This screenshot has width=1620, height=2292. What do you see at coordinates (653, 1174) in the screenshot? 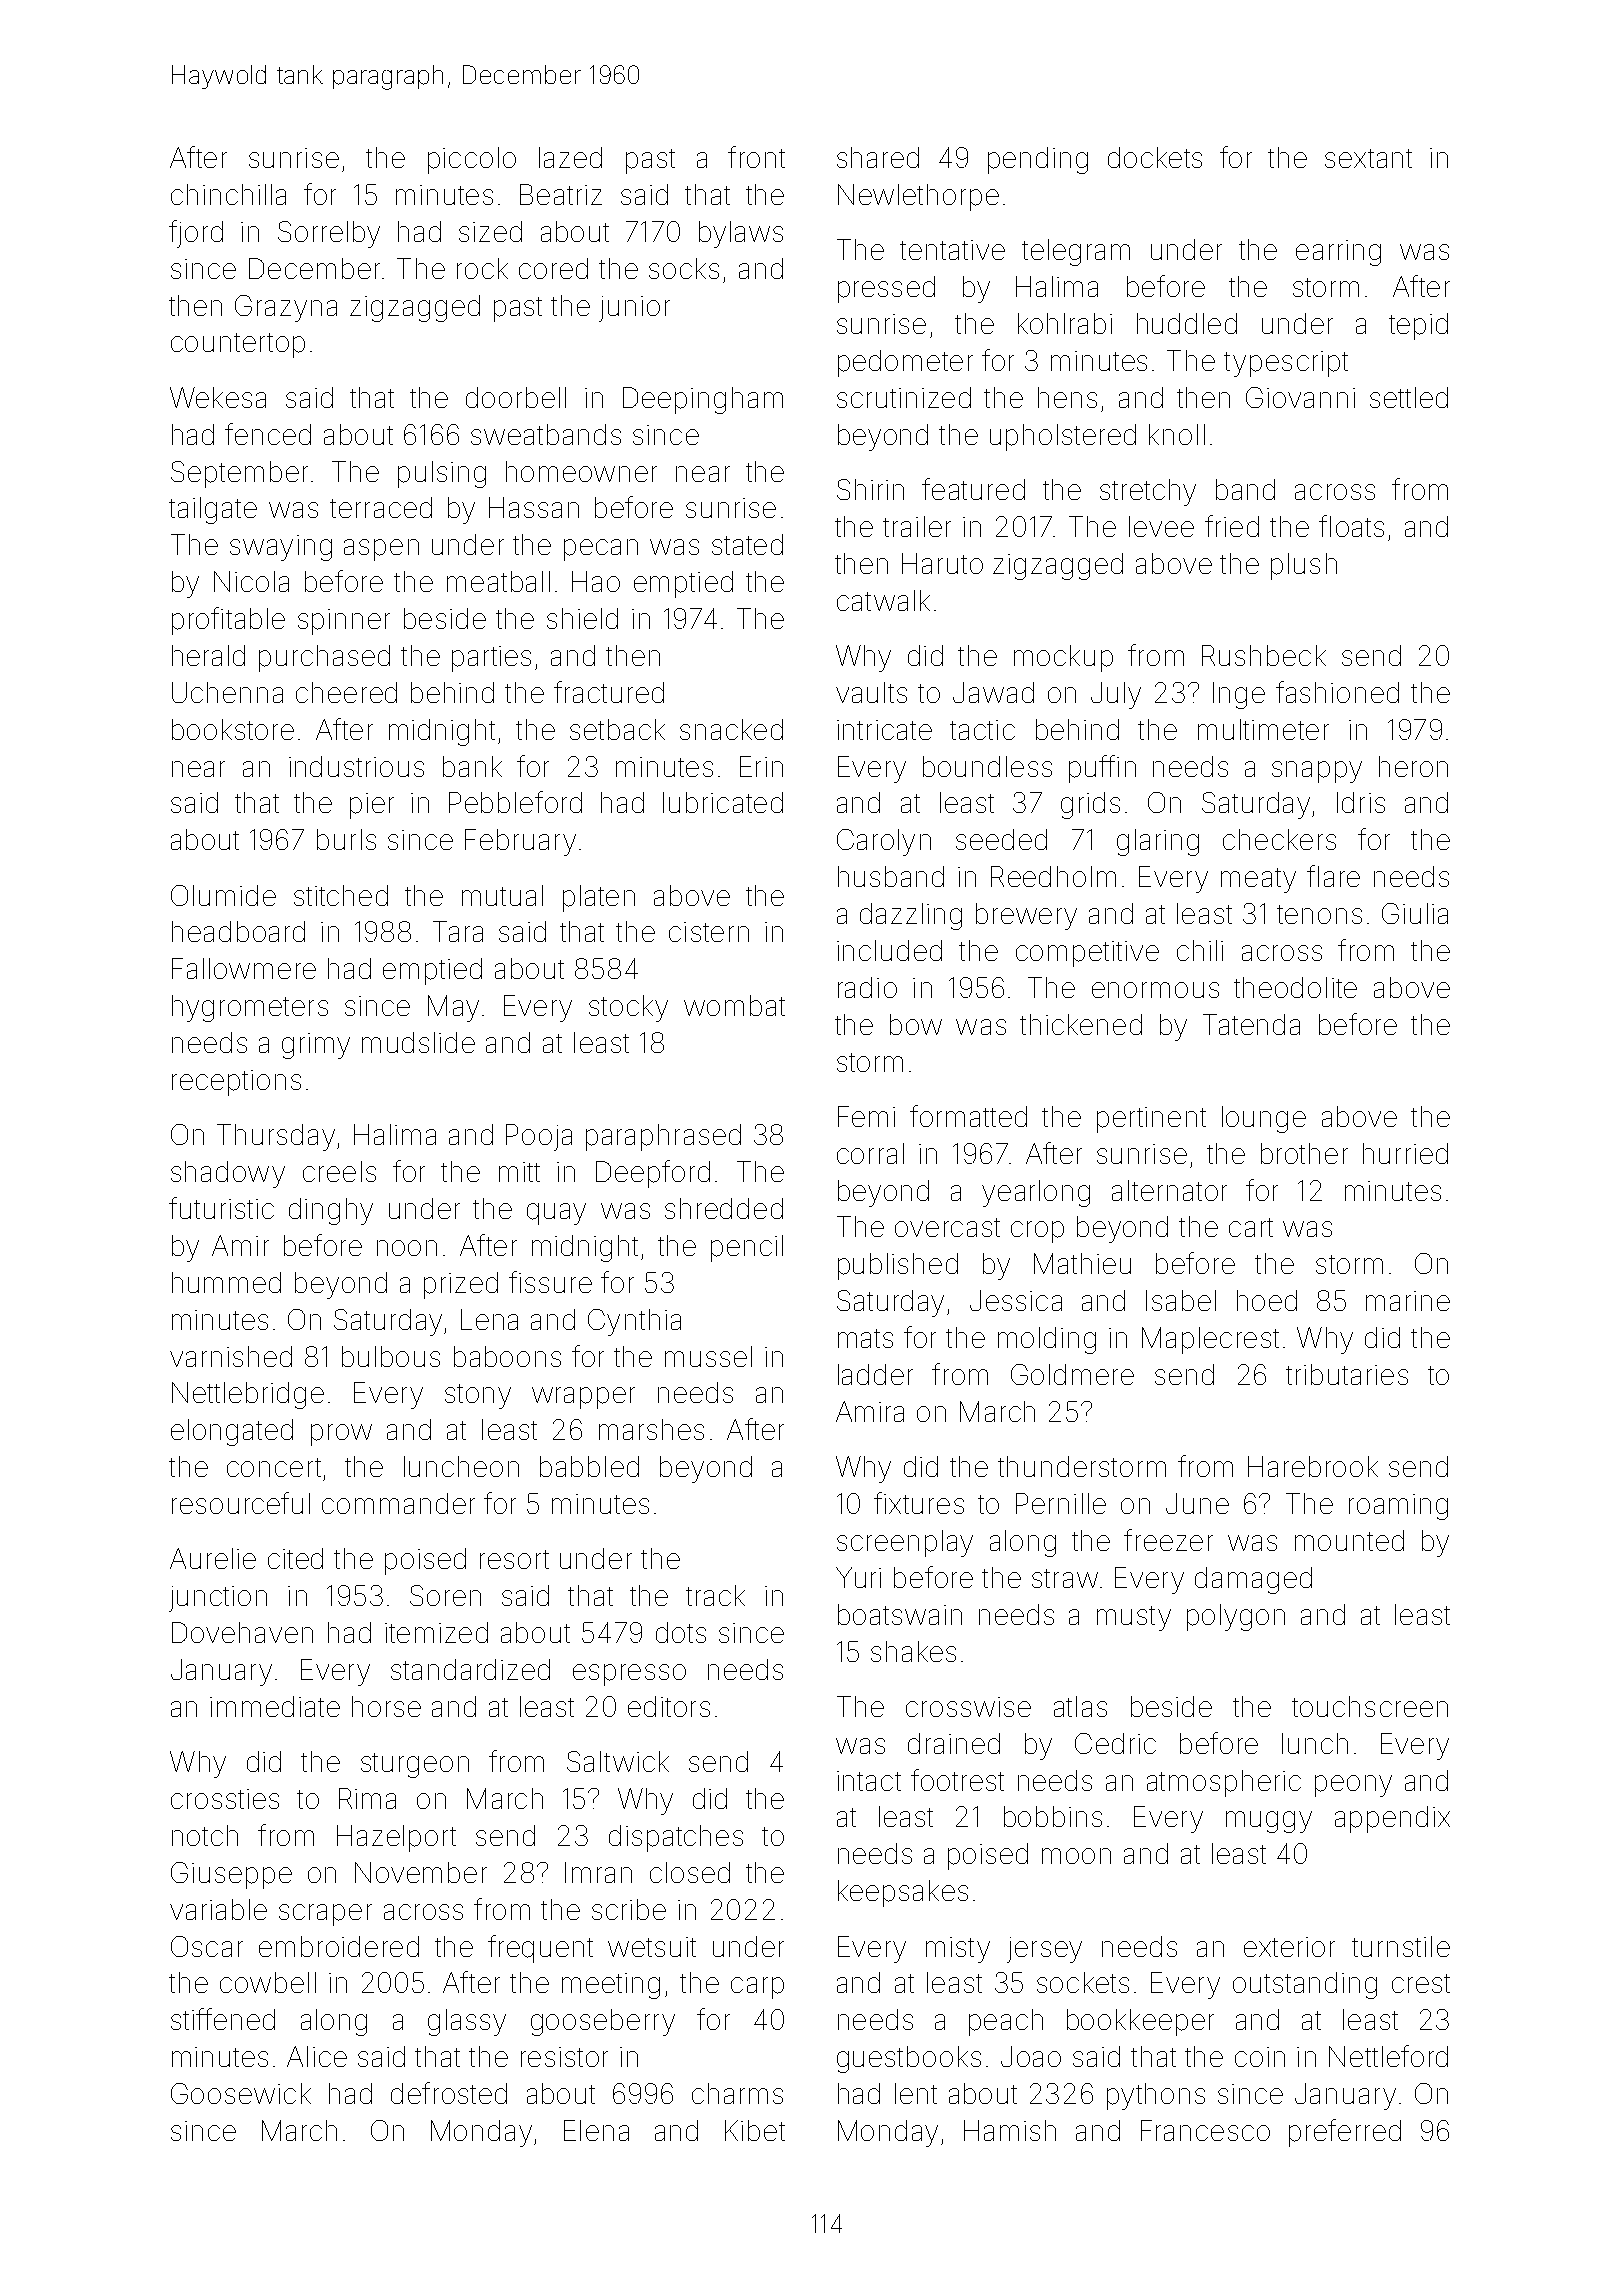
I see `Deepford` at bounding box center [653, 1174].
